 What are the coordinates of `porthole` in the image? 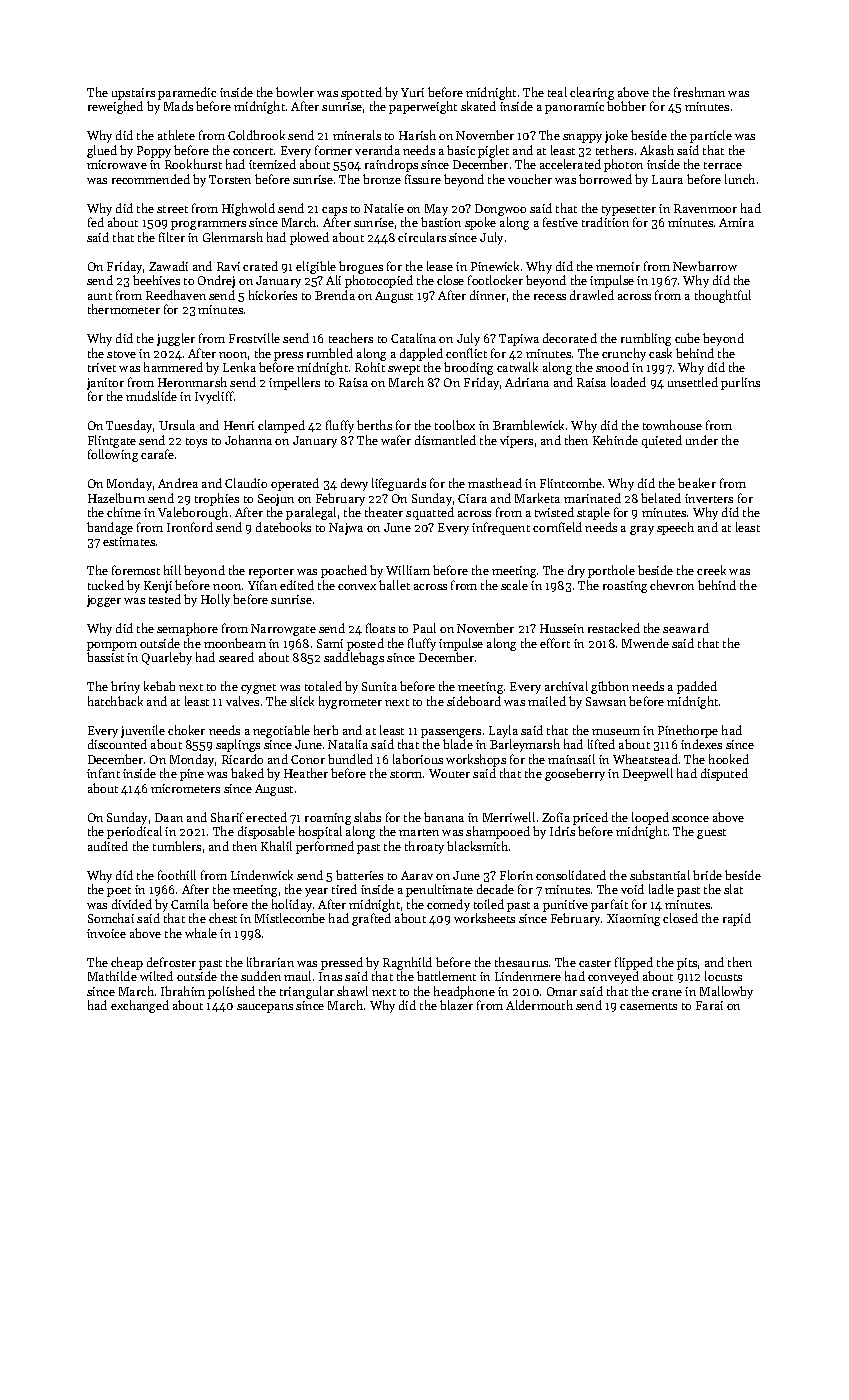 It's located at (611, 571).
